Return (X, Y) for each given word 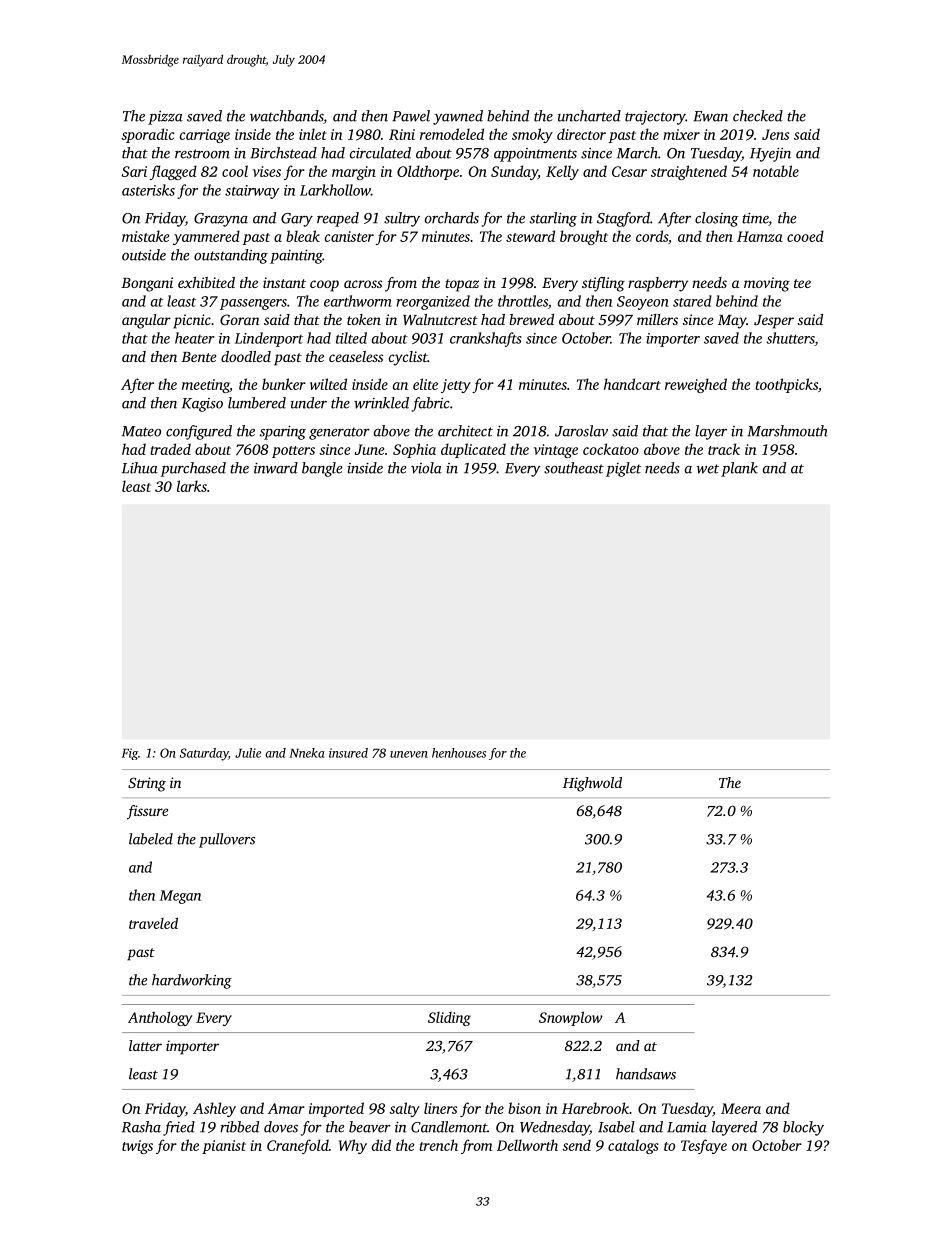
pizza (165, 118)
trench (438, 1145)
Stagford (623, 219)
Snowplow (571, 1018)
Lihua (140, 468)
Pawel (411, 116)
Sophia (414, 450)
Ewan (710, 116)
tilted (351, 338)
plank (739, 469)
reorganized (433, 302)
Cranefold (298, 1146)
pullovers (227, 840)
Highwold (592, 784)
